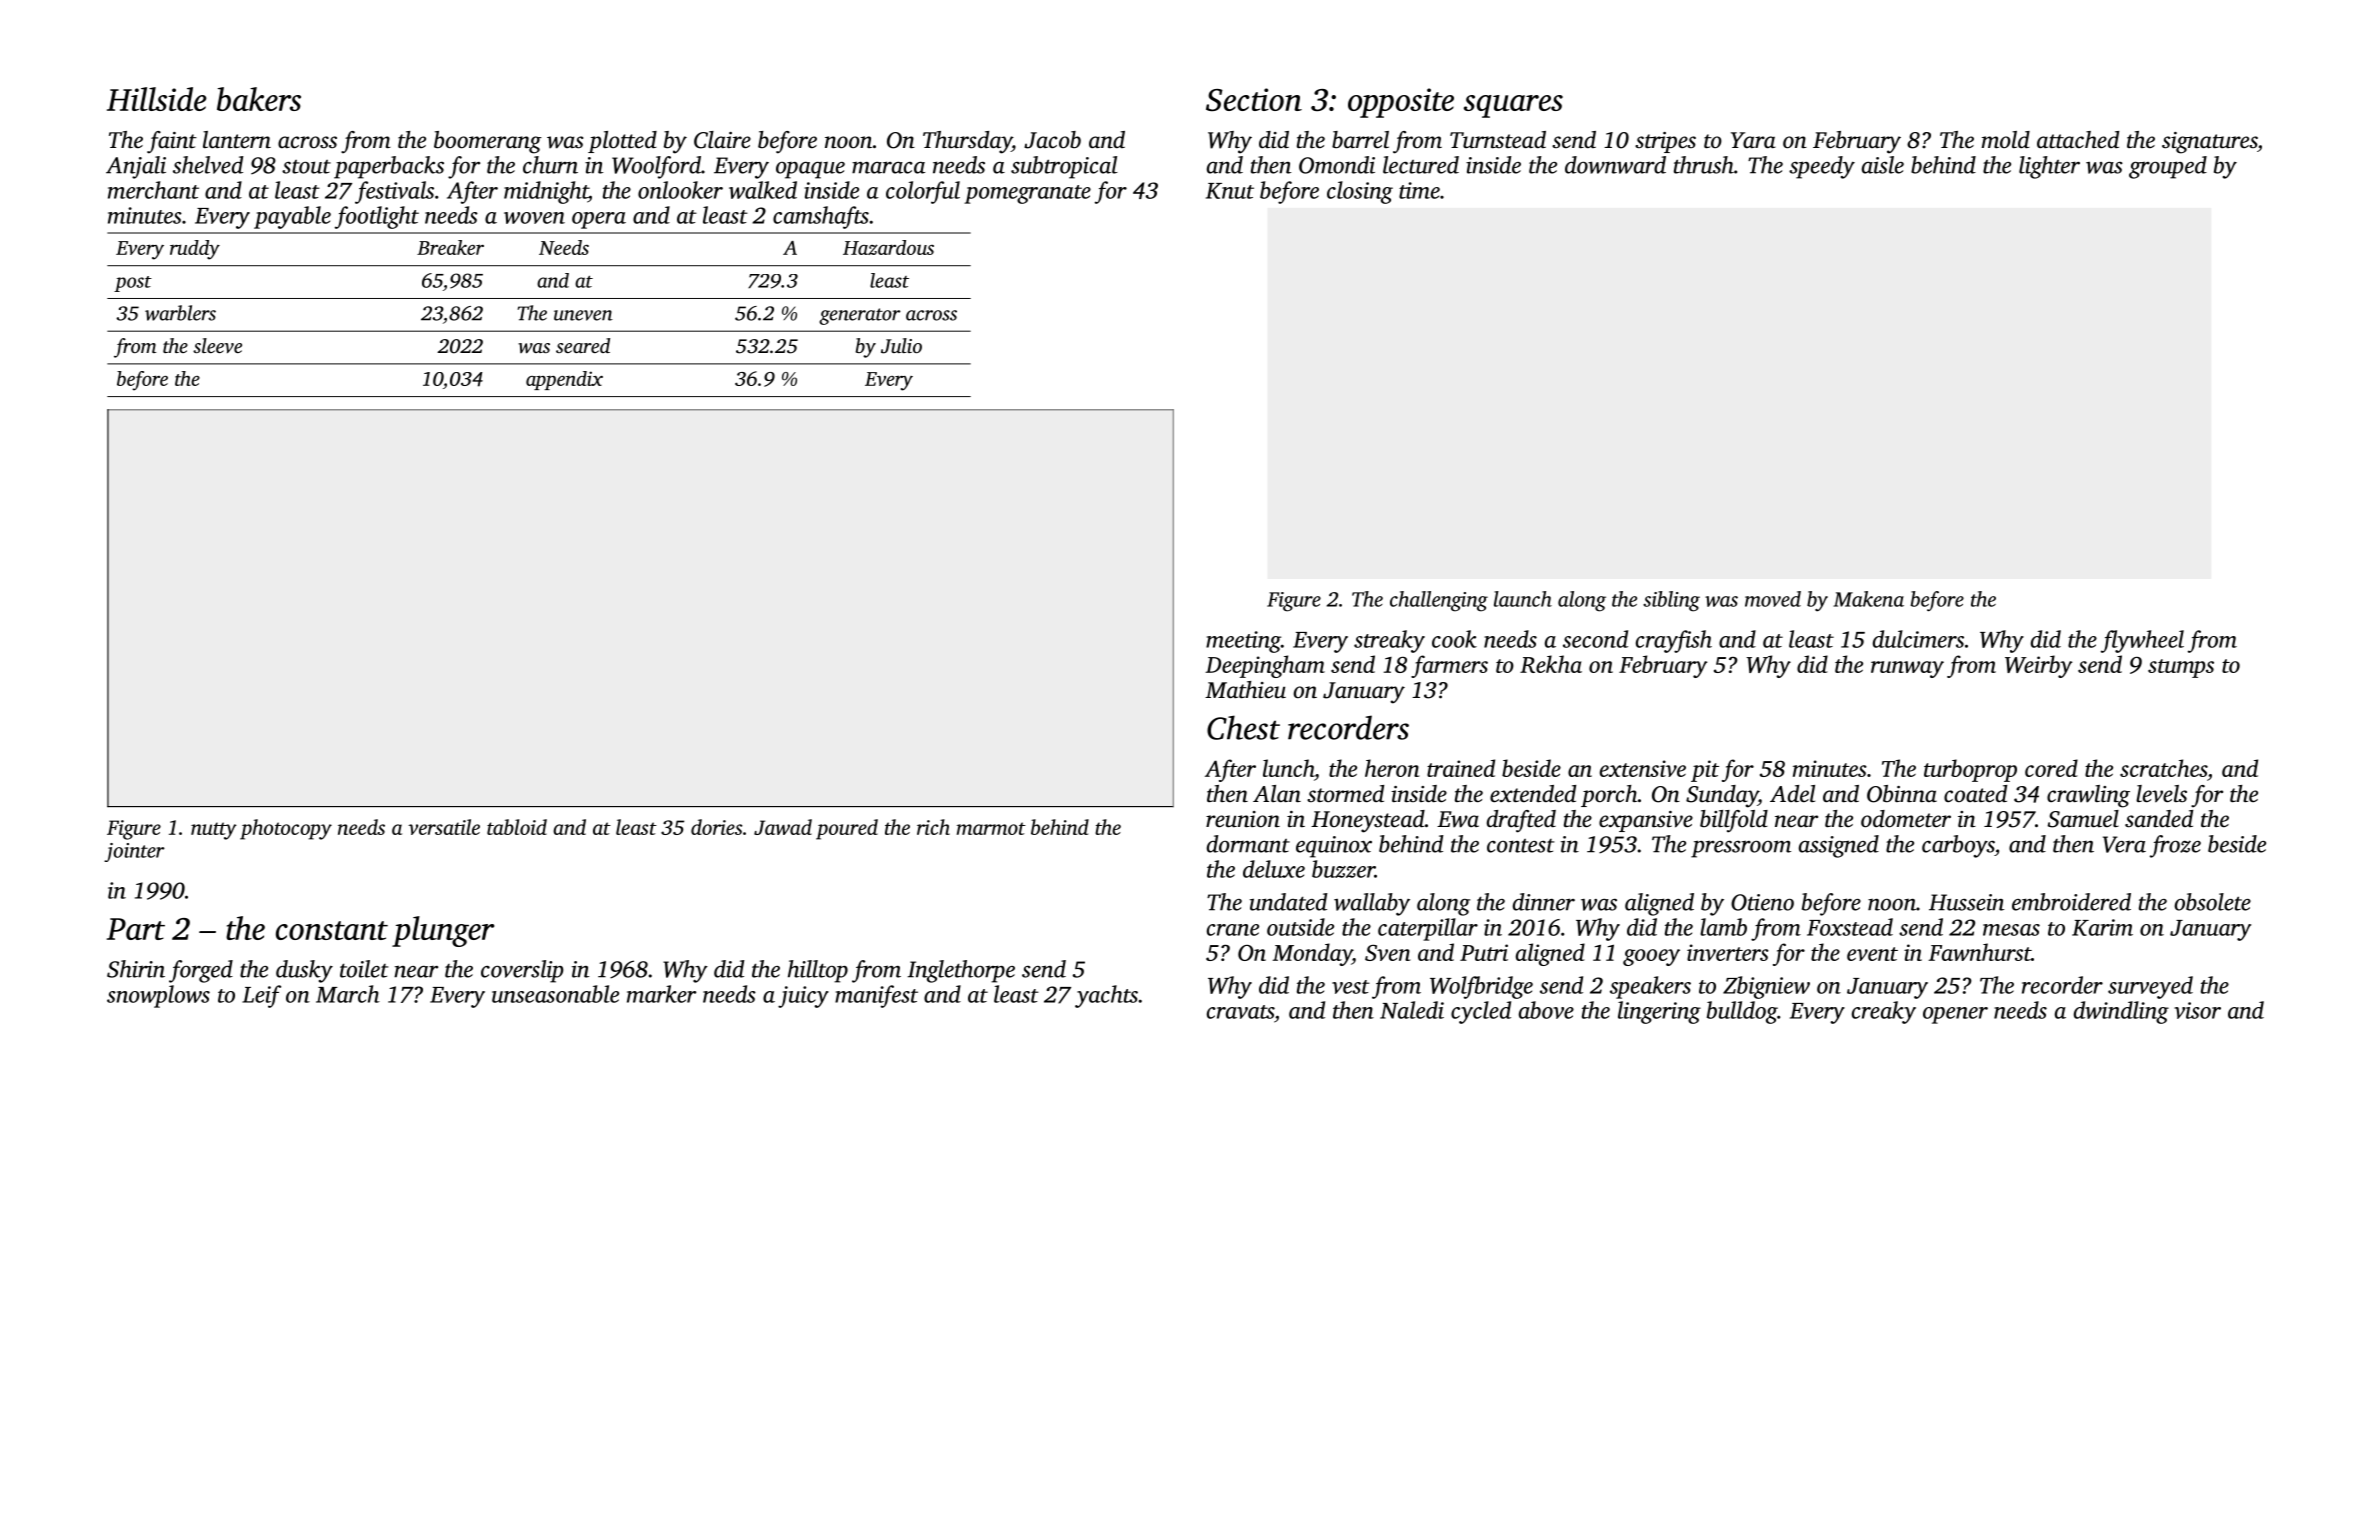 This screenshot has height=1540, width=2380. What do you see at coordinates (332, 930) in the screenshot?
I see `constant` at bounding box center [332, 930].
